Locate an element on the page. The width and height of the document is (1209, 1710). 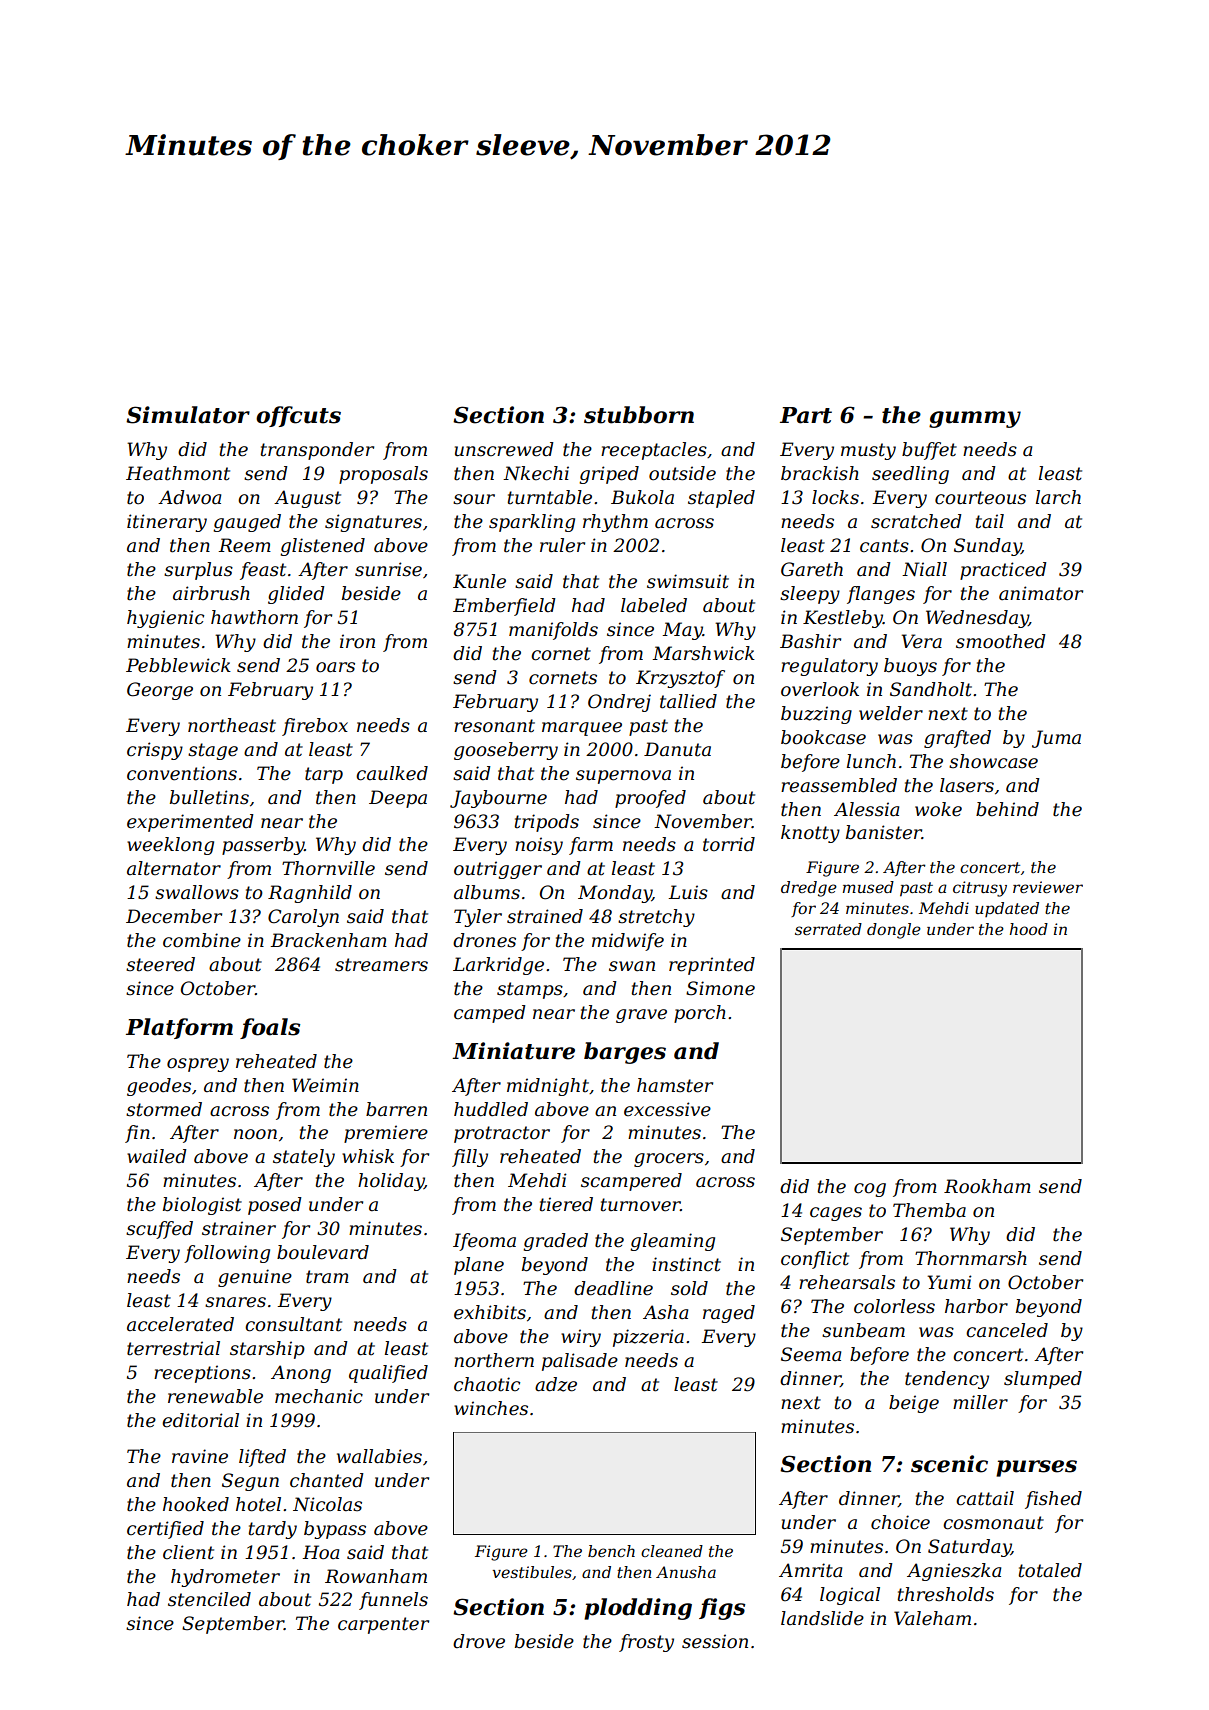
client is located at coordinates (188, 1552).
